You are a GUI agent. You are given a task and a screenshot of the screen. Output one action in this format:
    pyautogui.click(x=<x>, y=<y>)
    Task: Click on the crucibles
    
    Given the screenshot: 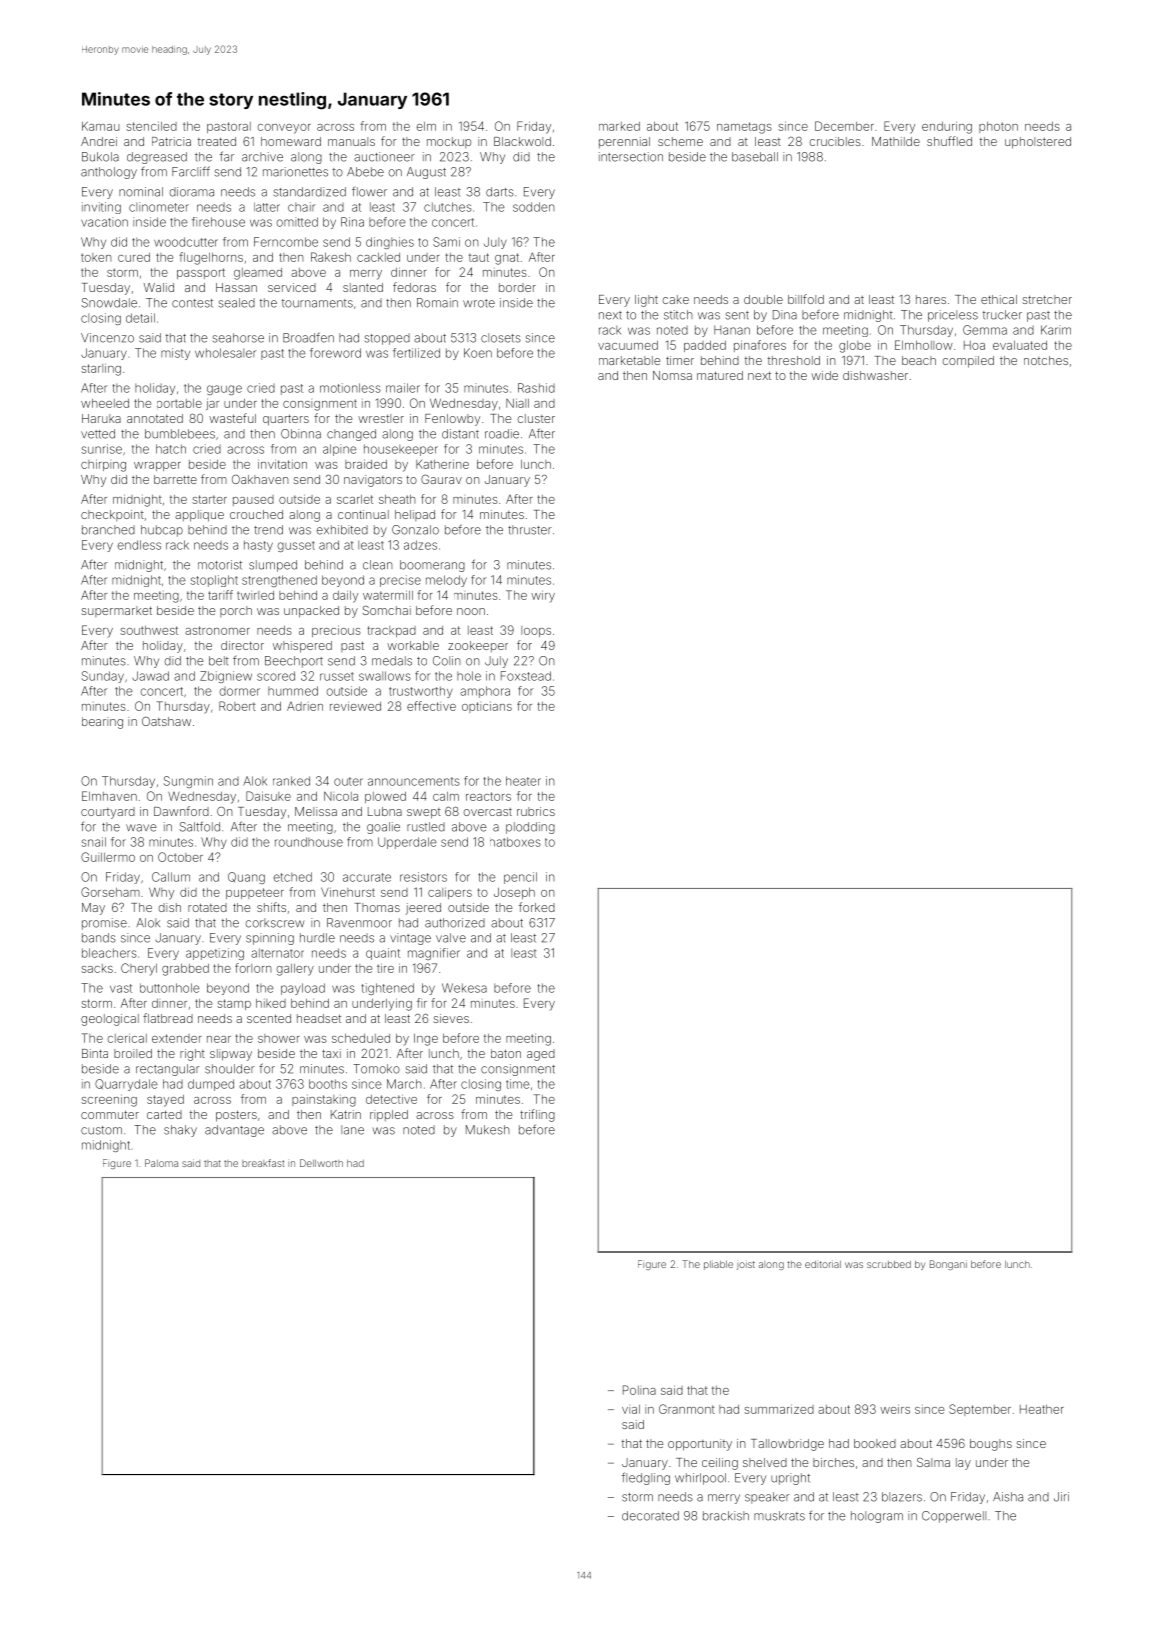 What is the action you would take?
    pyautogui.click(x=835, y=141)
